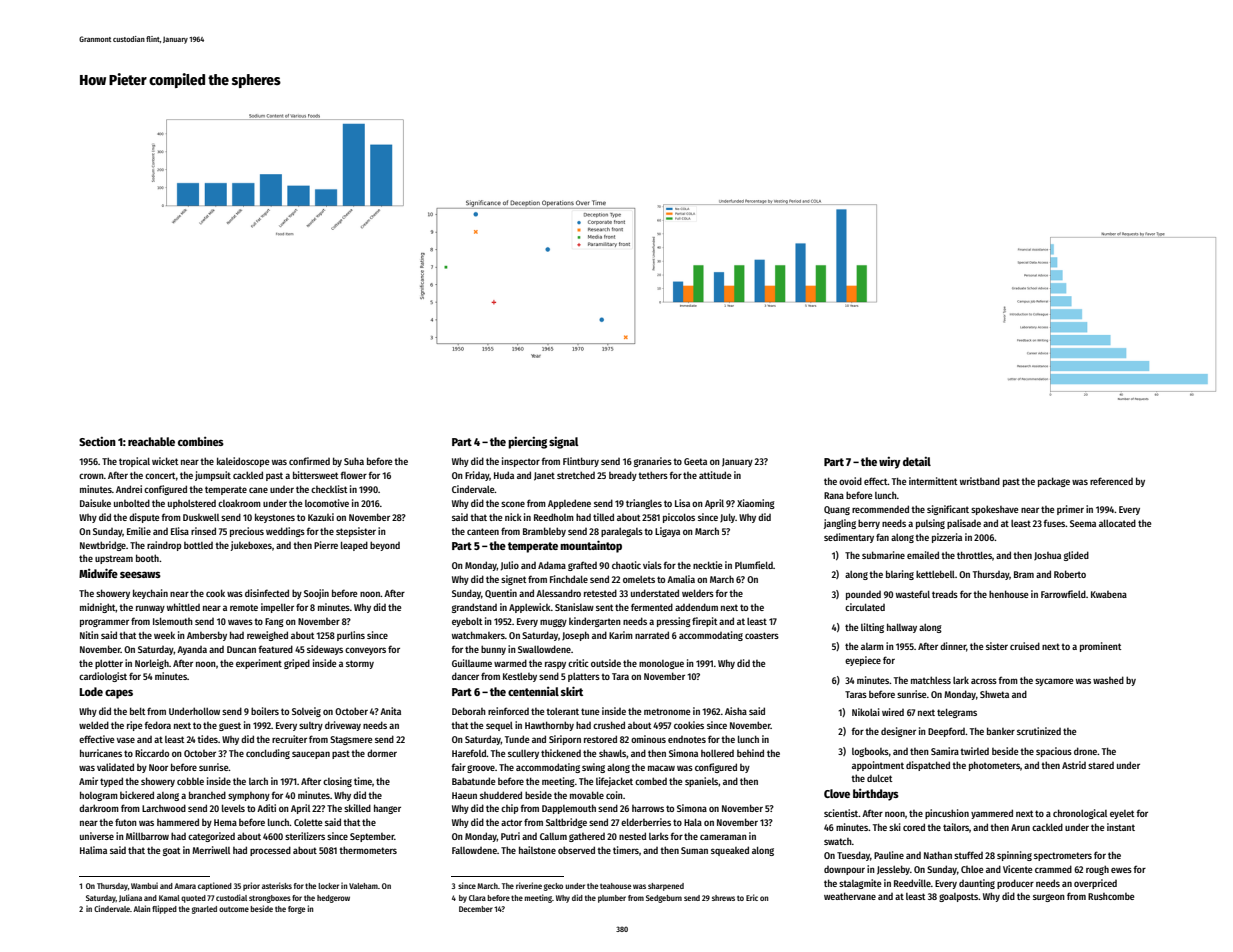 This page has width=1233, height=952. Describe the element at coordinates (664, 899) in the page. I see `Sedgeburn` at that location.
